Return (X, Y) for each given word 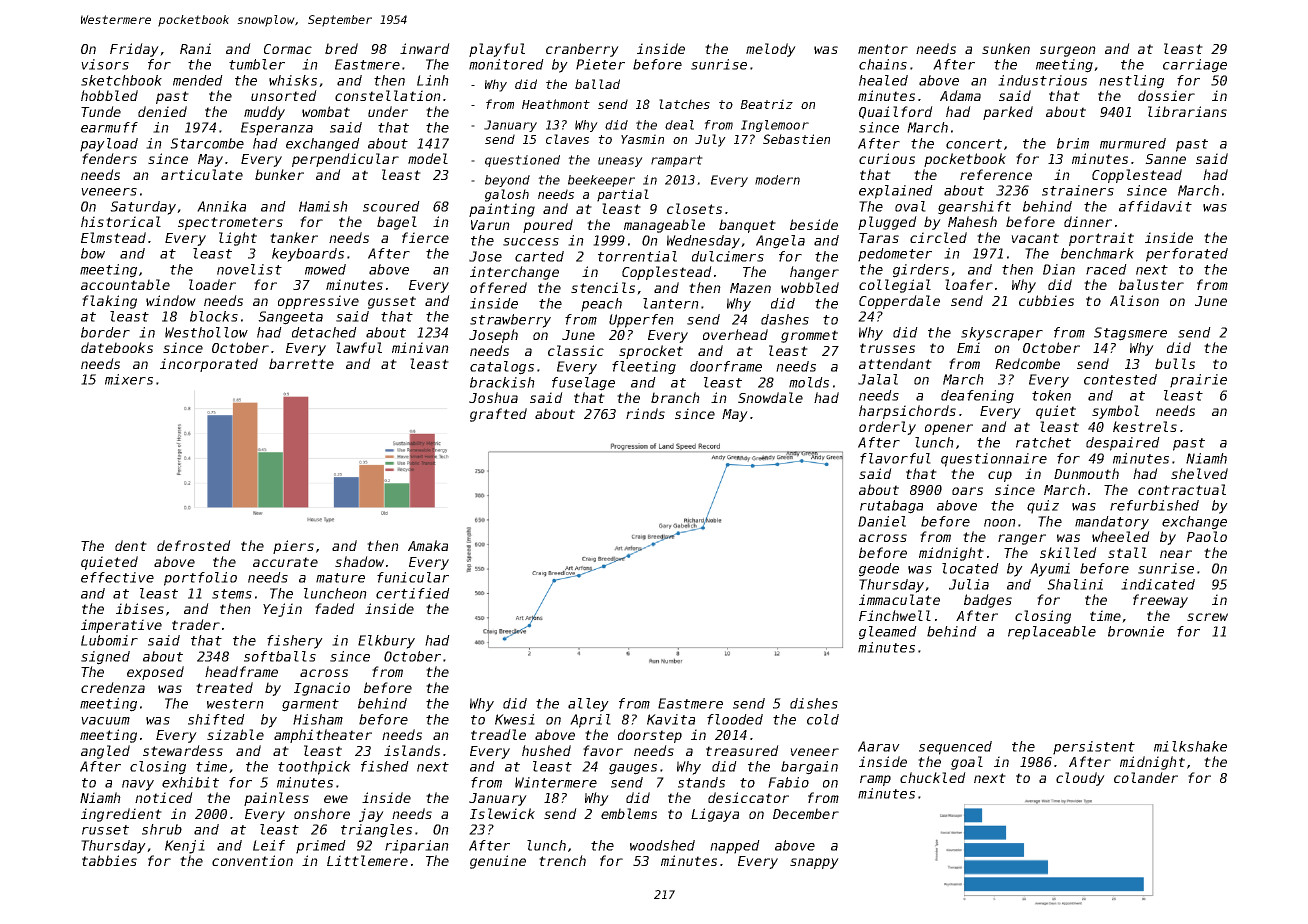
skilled (1068, 552)
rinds (645, 413)
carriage (1195, 66)
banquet (747, 226)
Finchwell (895, 615)
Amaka (428, 545)
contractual (1182, 489)
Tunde (101, 111)
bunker (279, 174)
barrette (301, 363)
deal (679, 125)
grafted (498, 415)
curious (887, 158)
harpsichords (907, 412)
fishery (295, 642)
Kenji (185, 847)
